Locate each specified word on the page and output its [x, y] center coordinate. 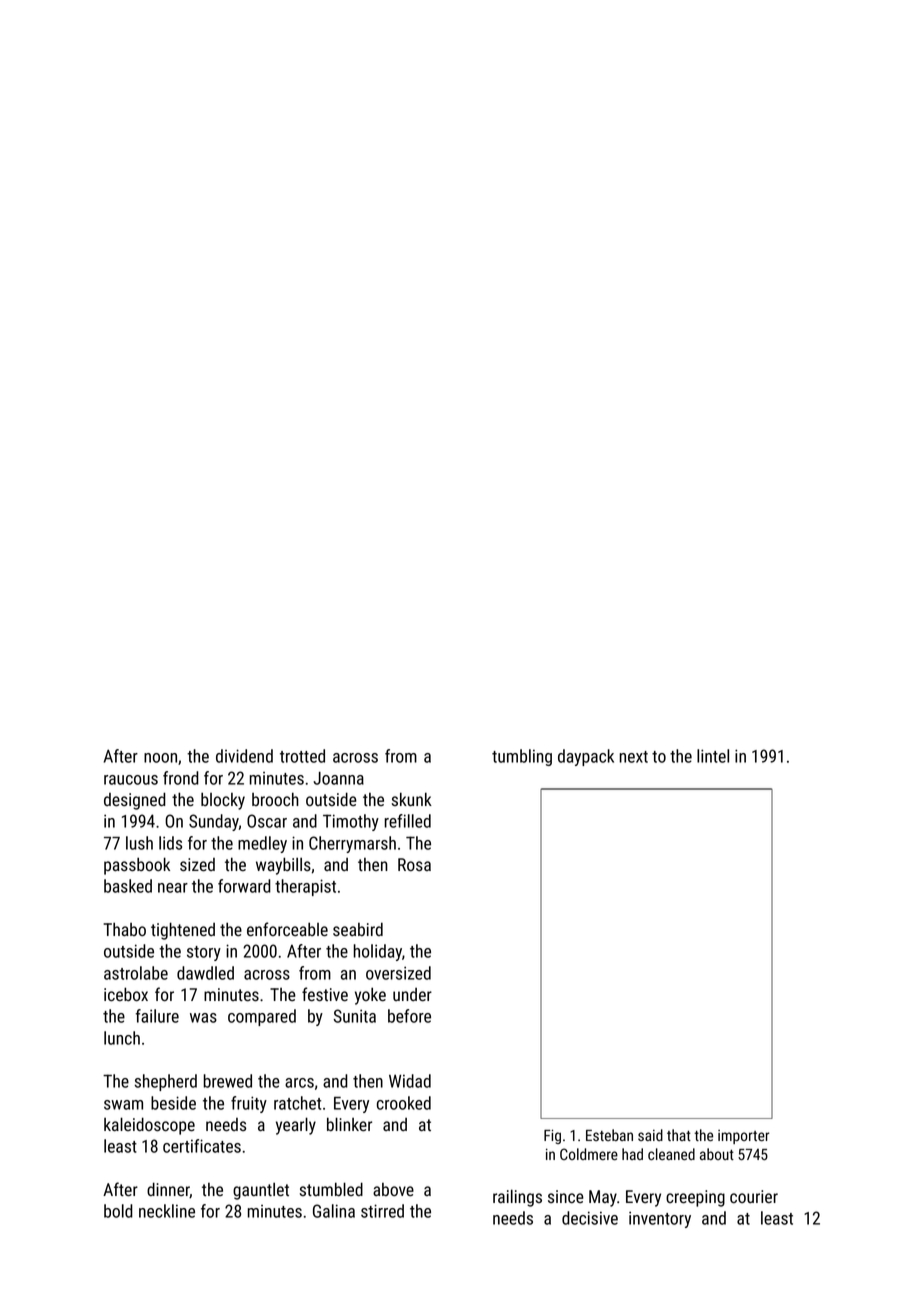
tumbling [522, 757]
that [679, 1135]
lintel [713, 756]
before [409, 1016]
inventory [660, 1219]
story [204, 953]
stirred [382, 1211]
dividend [244, 756]
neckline [167, 1211]
